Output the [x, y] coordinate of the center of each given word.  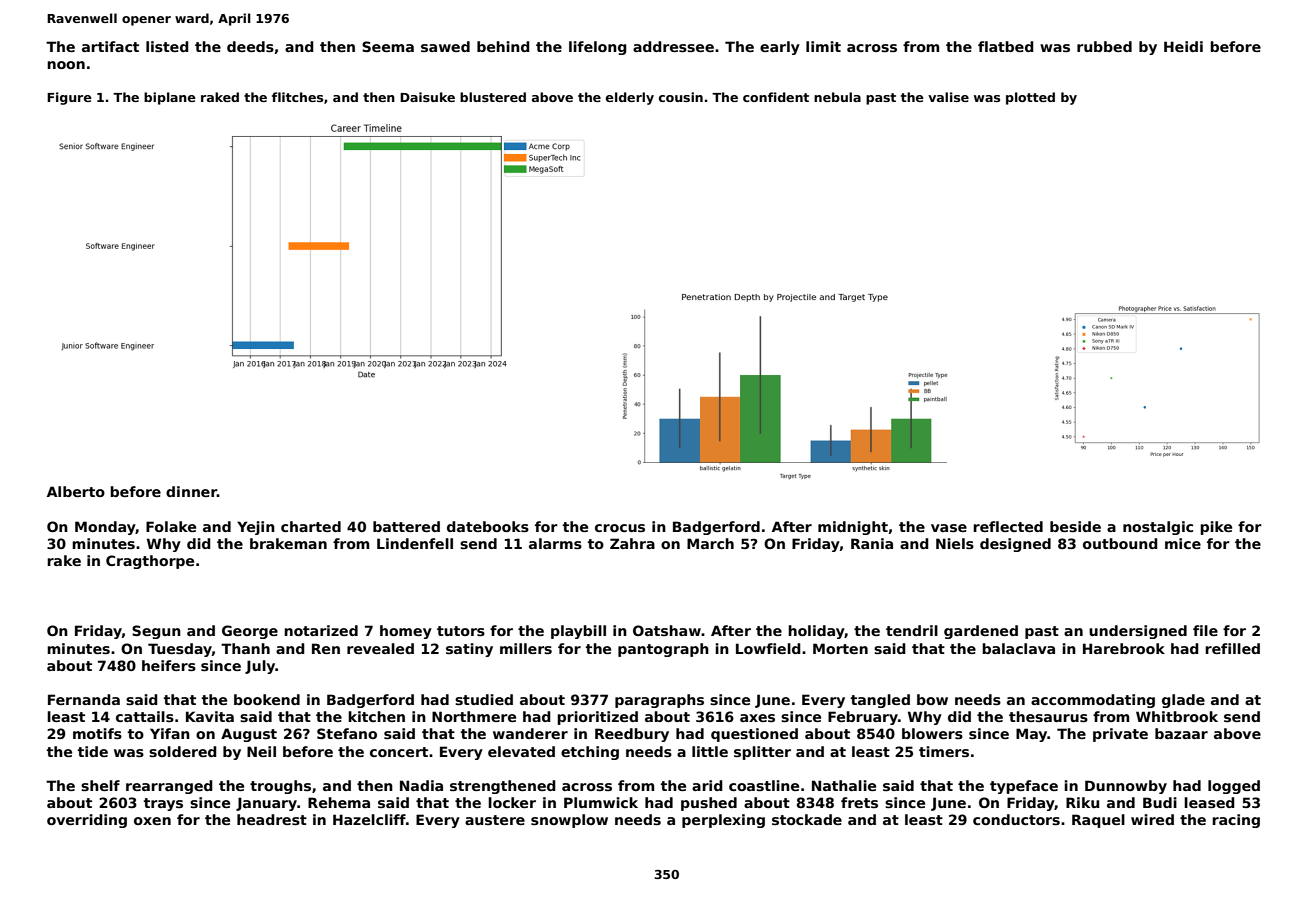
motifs [97, 733]
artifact [110, 46]
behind [503, 46]
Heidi [1183, 46]
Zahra [632, 543]
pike [1216, 528]
